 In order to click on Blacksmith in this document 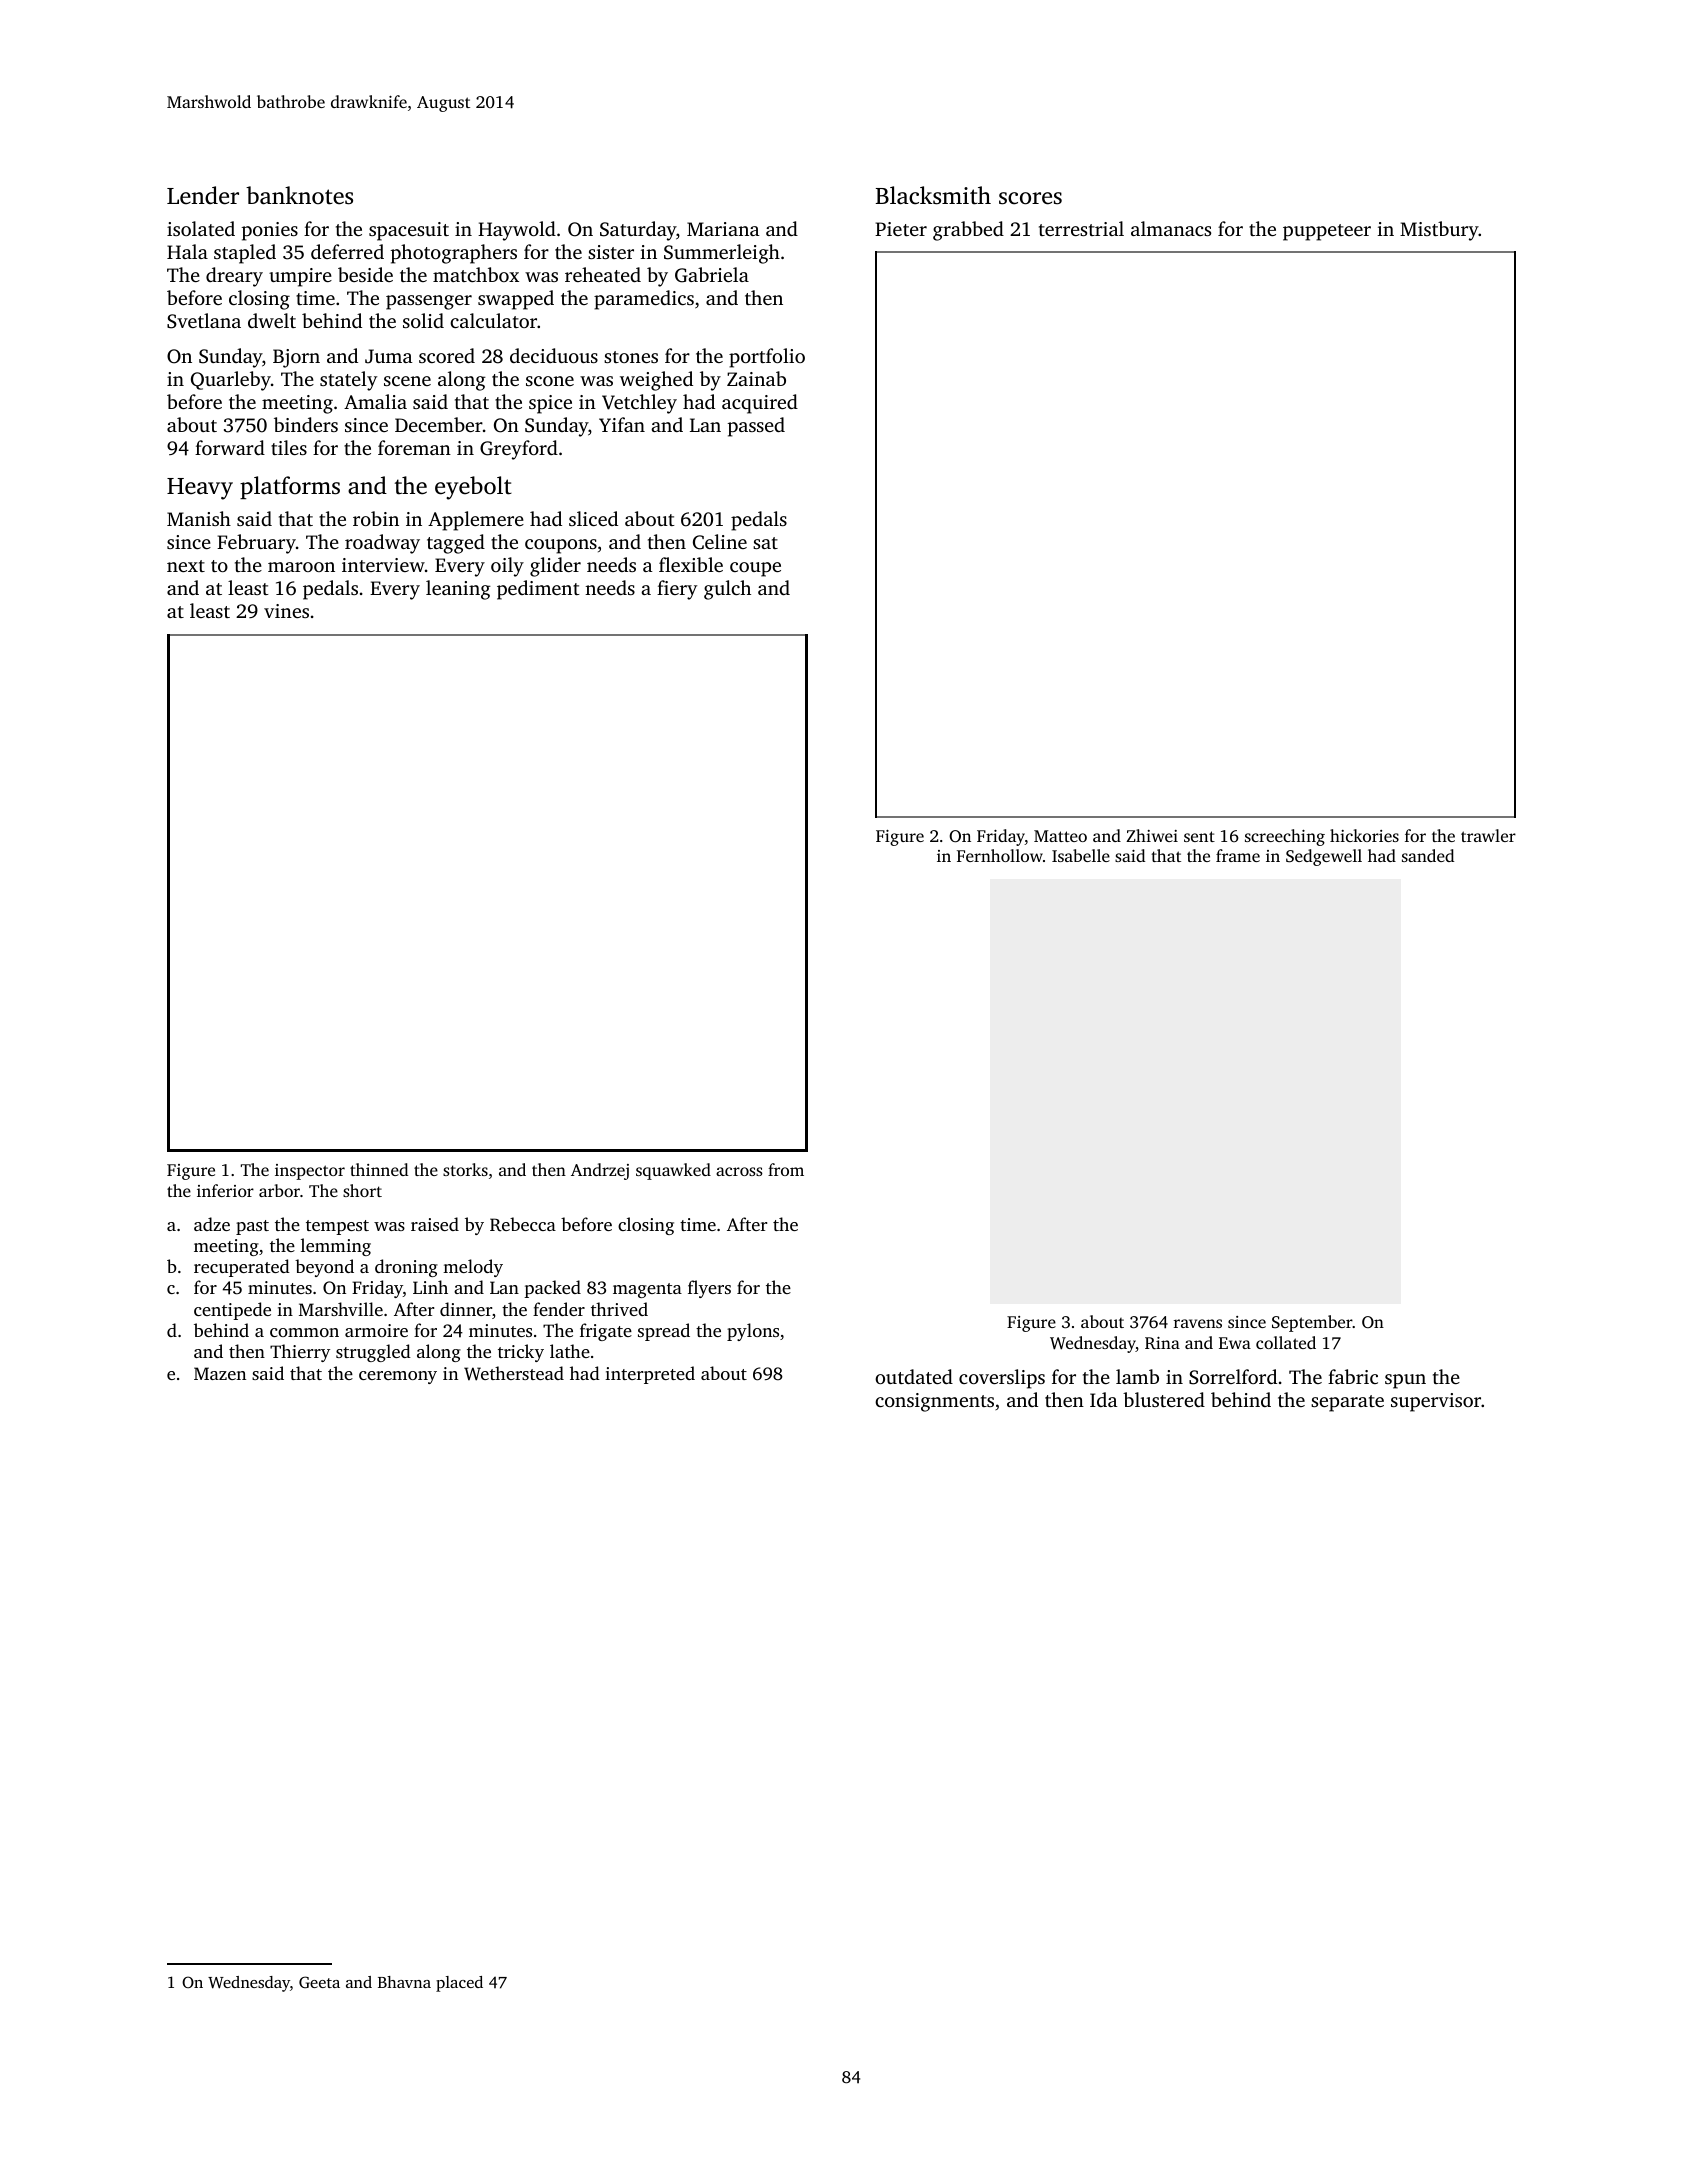, I will do `click(933, 195)`.
